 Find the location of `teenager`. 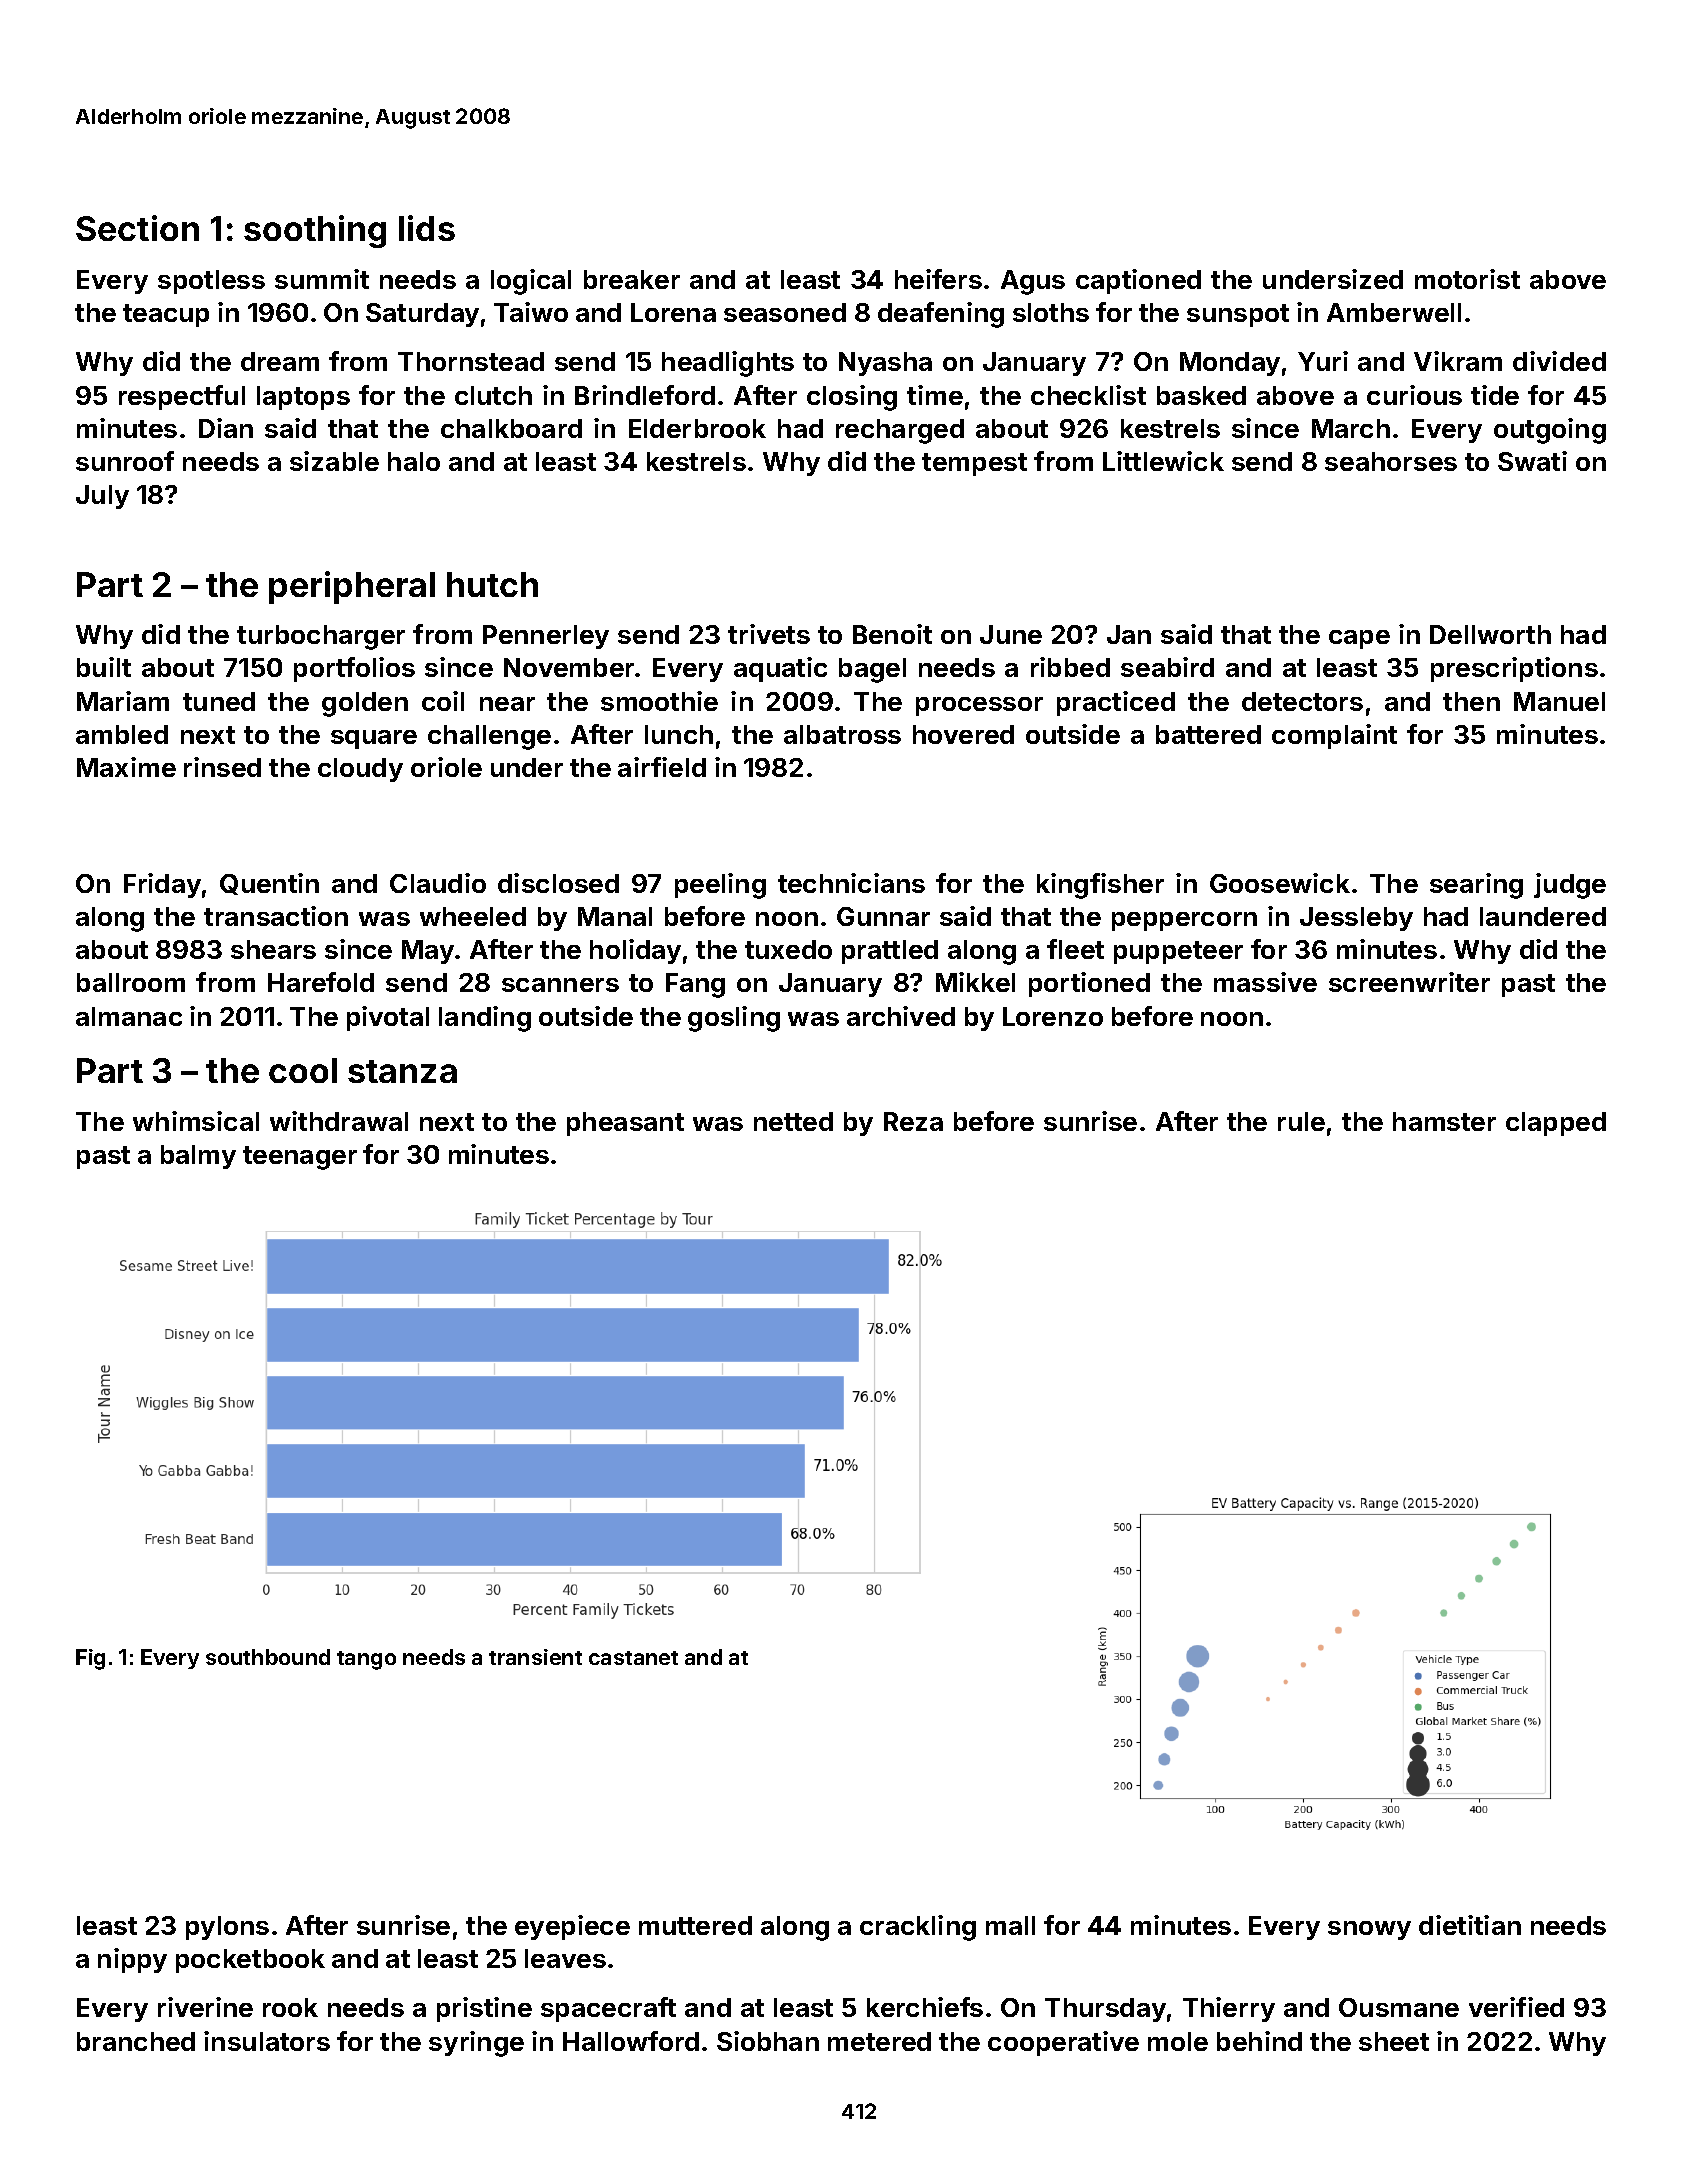

teenager is located at coordinates (300, 1158).
